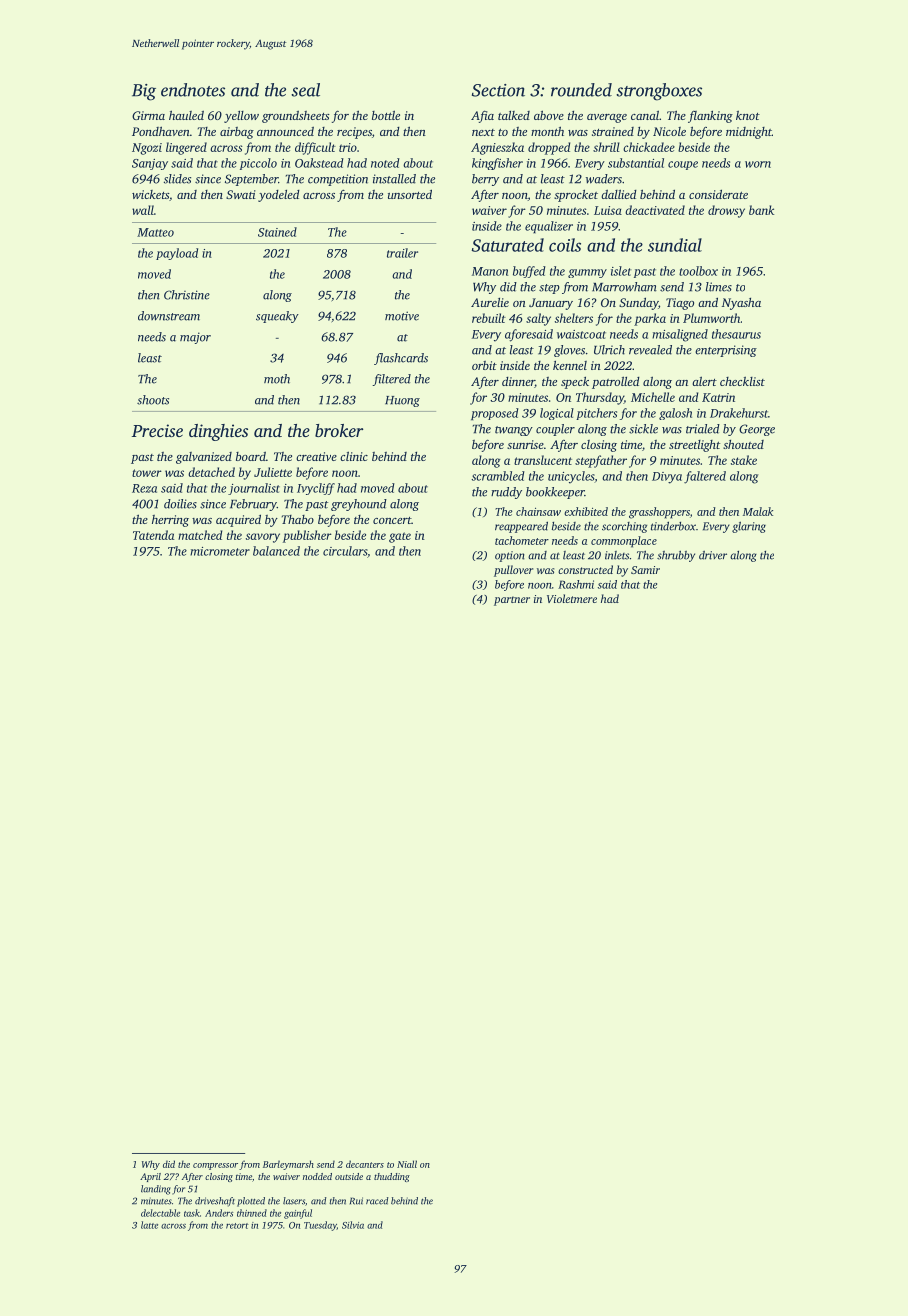  What do you see at coordinates (149, 1225) in the document?
I see `latte` at bounding box center [149, 1225].
